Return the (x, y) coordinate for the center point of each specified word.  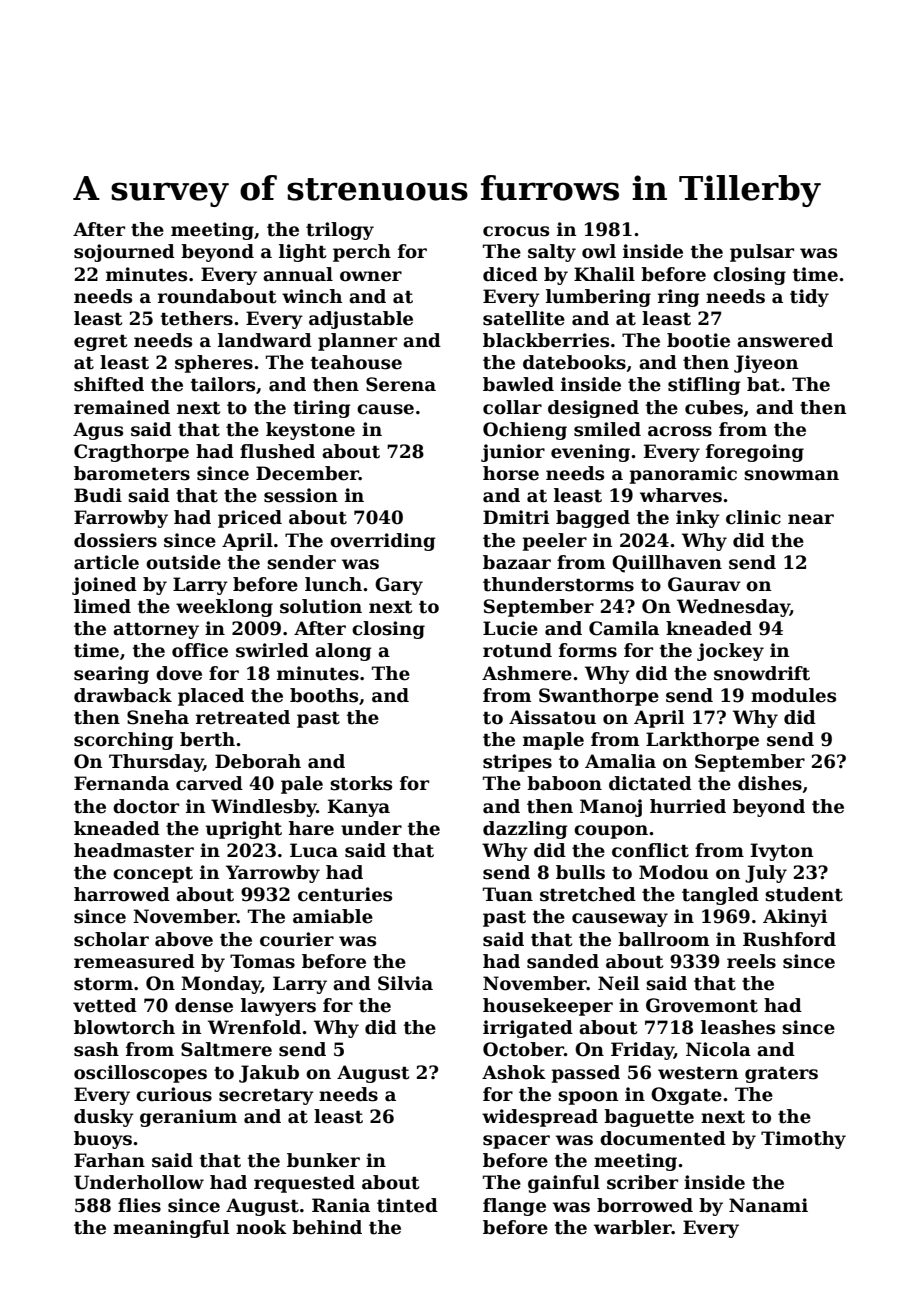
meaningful (171, 1229)
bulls (580, 872)
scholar (111, 939)
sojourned (124, 253)
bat (763, 384)
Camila (624, 628)
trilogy (340, 231)
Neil (618, 983)
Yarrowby (273, 874)
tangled (720, 896)
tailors (223, 384)
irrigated (528, 1029)
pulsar (762, 253)
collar (512, 407)
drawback (123, 695)
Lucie (510, 628)
